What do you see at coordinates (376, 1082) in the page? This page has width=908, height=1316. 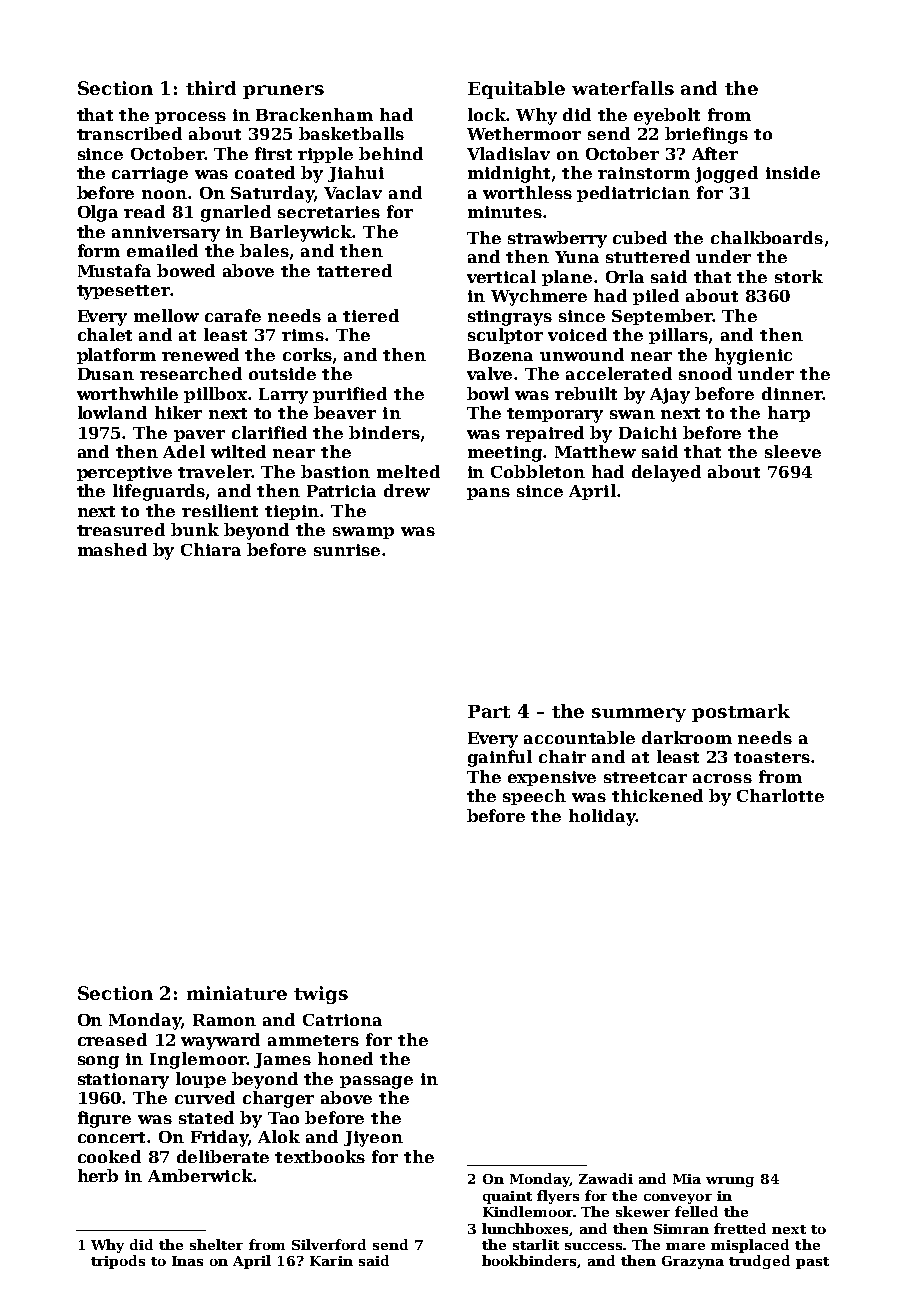 I see `passage` at bounding box center [376, 1082].
